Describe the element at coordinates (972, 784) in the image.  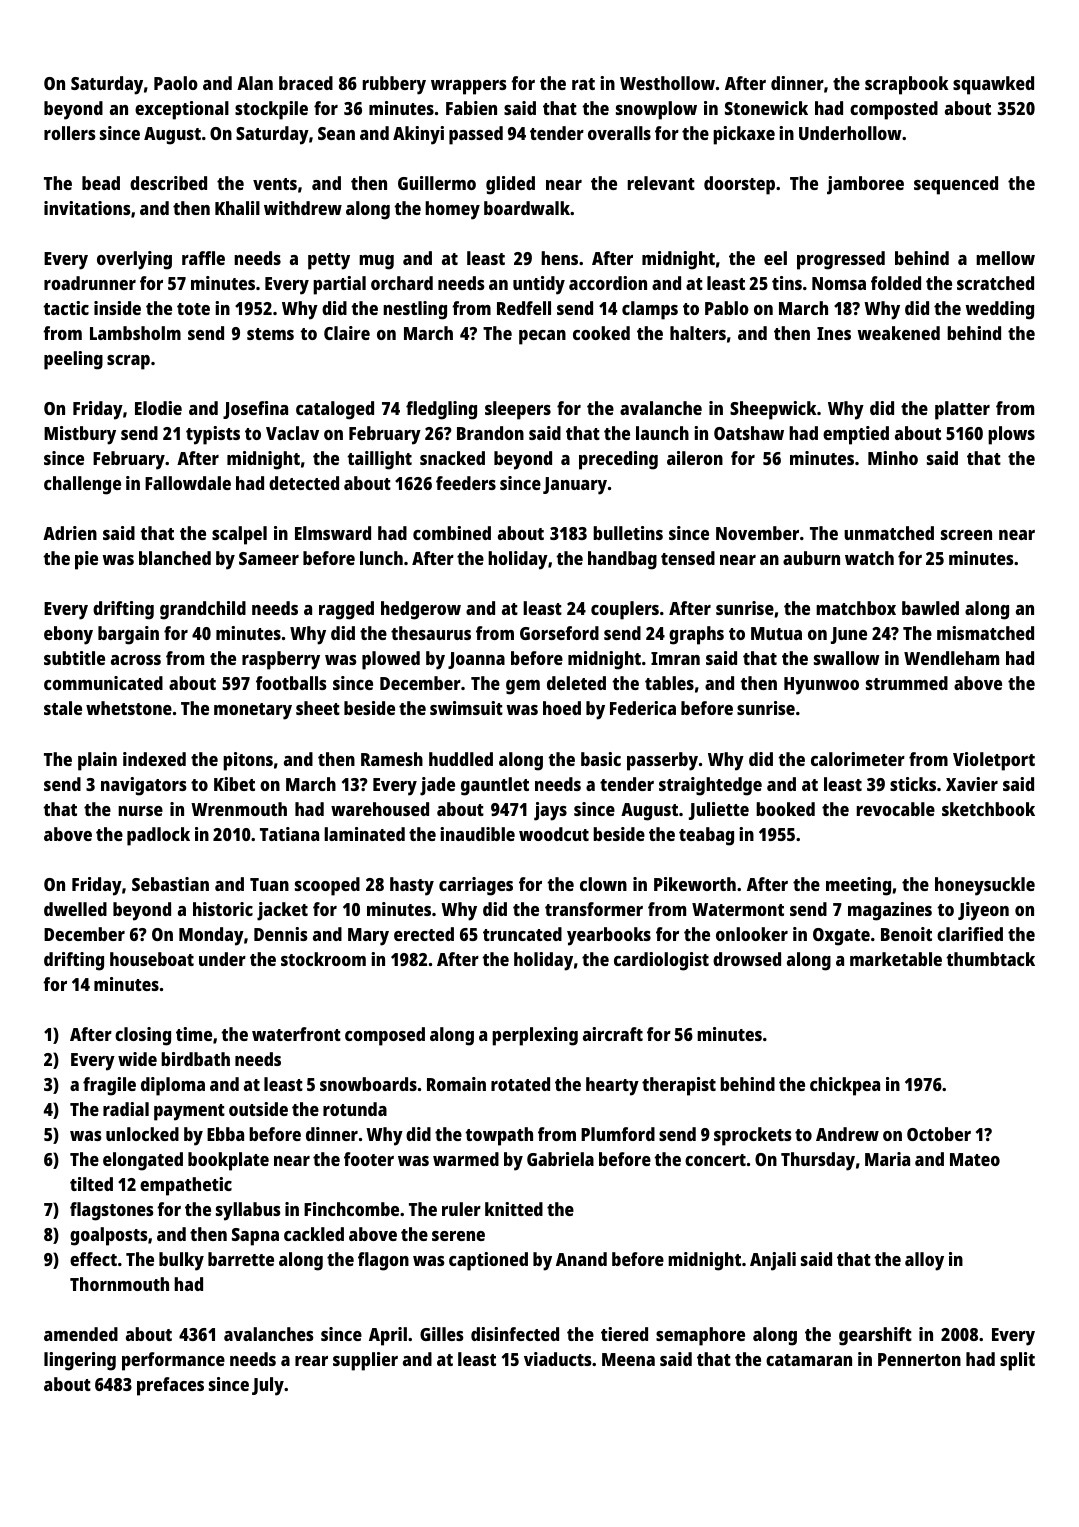
I see `Xavier` at that location.
